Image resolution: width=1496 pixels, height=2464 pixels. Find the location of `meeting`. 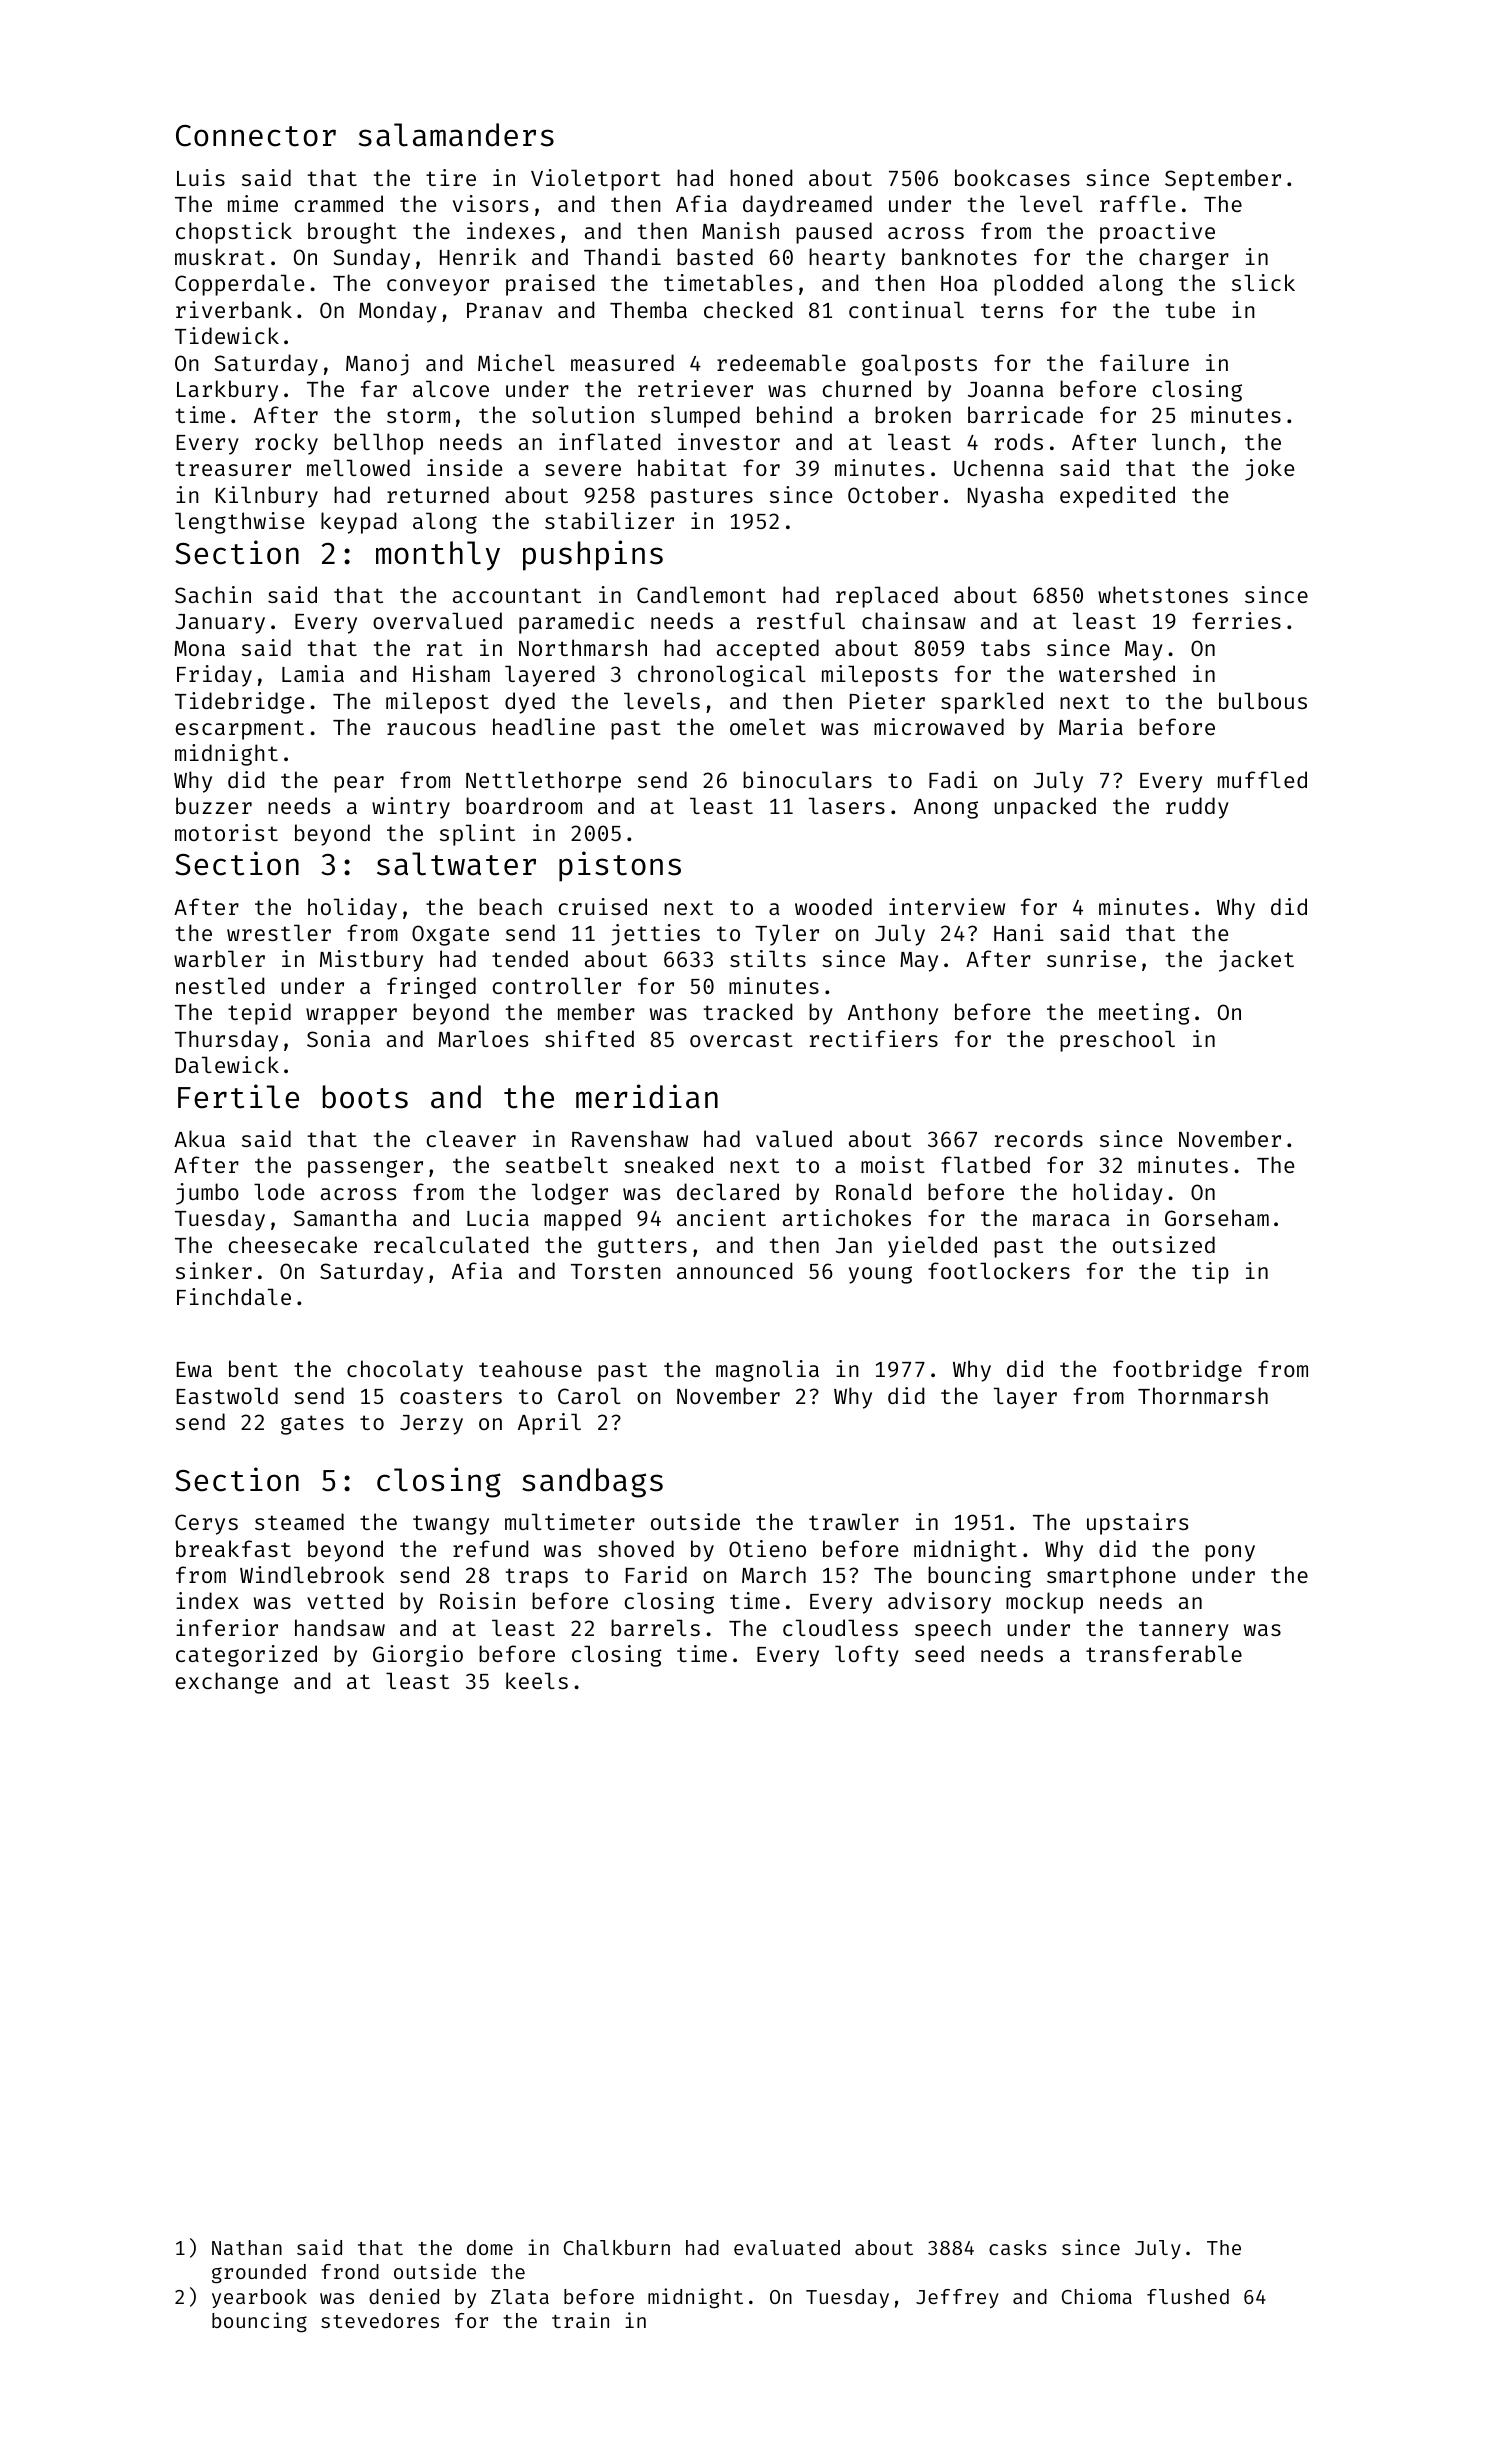

meeting is located at coordinates (1144, 1014).
